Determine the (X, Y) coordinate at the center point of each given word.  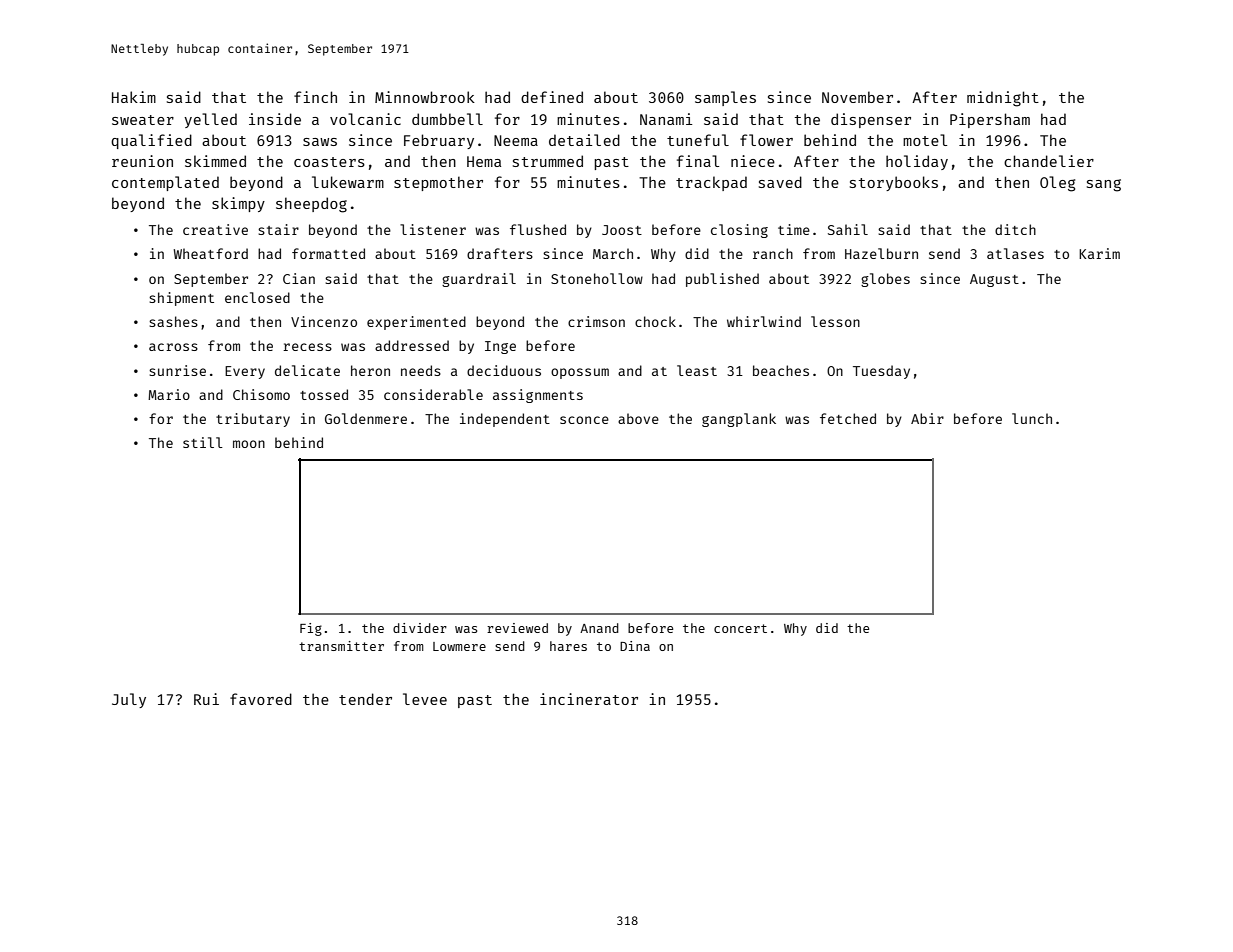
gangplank (739, 420)
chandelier (1049, 161)
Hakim (134, 97)
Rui (206, 699)
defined (552, 97)
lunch (1032, 418)
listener (433, 229)
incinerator (589, 699)
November (857, 97)
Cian (299, 278)
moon (249, 444)
